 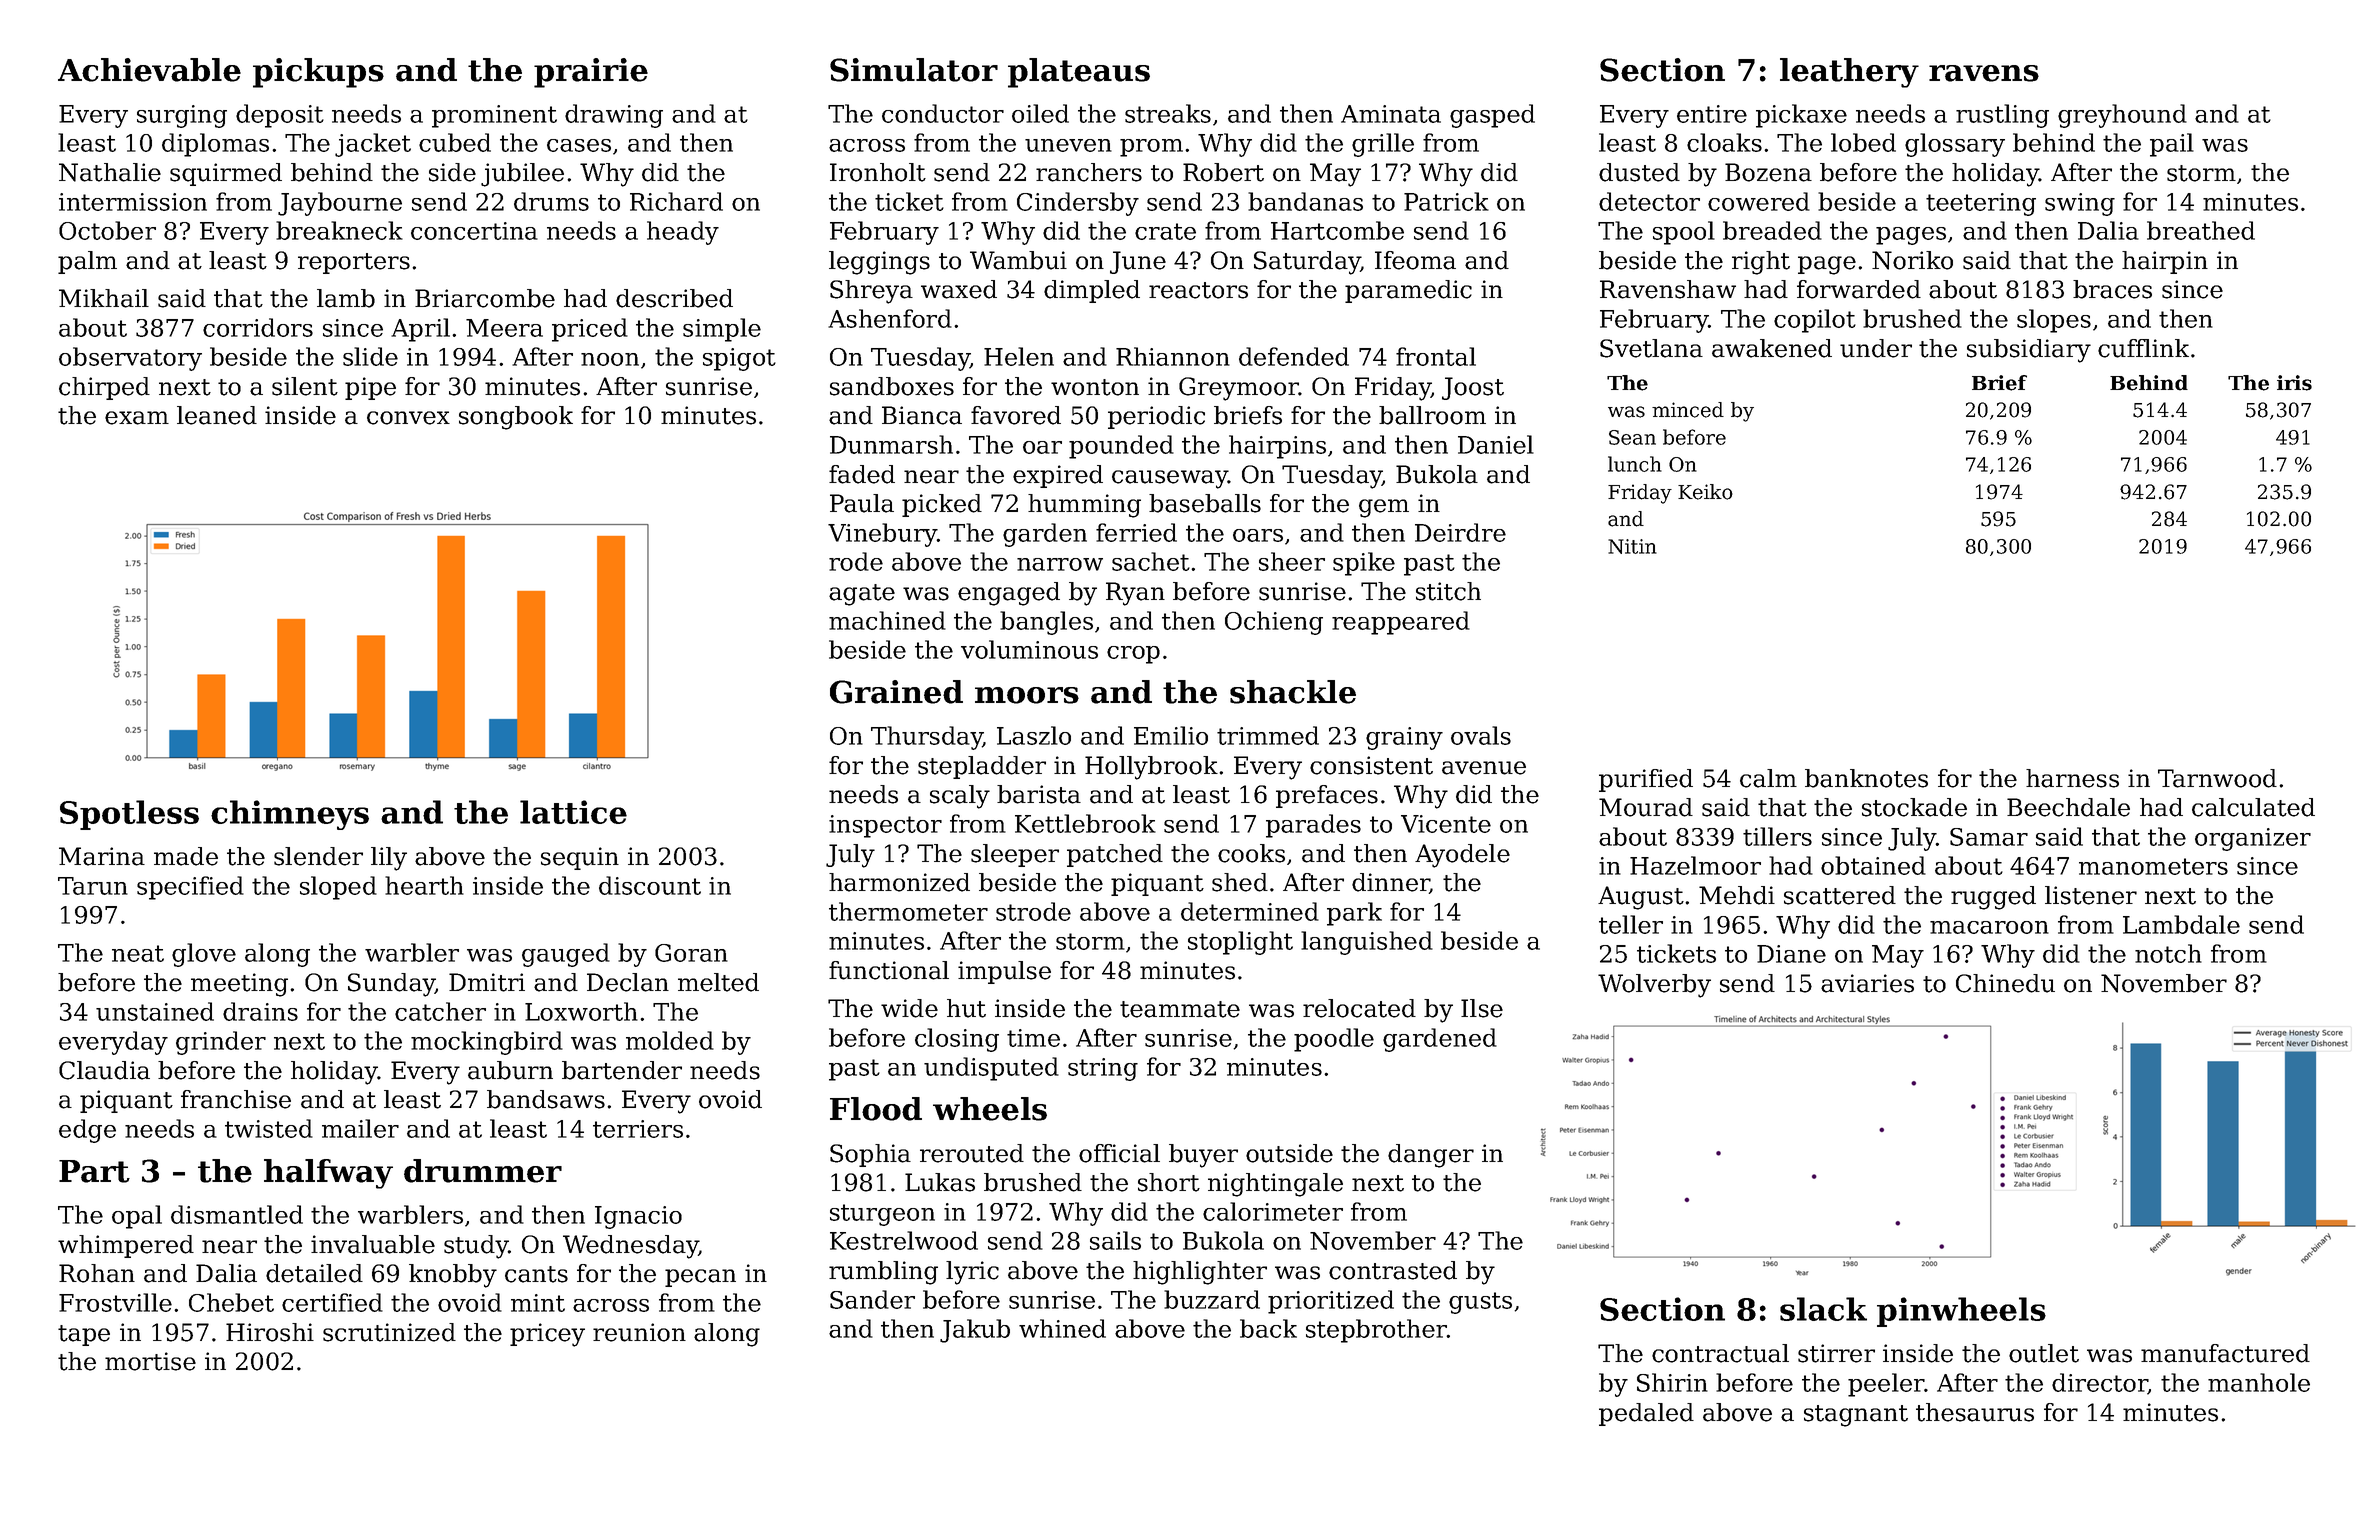 What do you see at coordinates (1866, 778) in the screenshot?
I see `banknotes` at bounding box center [1866, 778].
